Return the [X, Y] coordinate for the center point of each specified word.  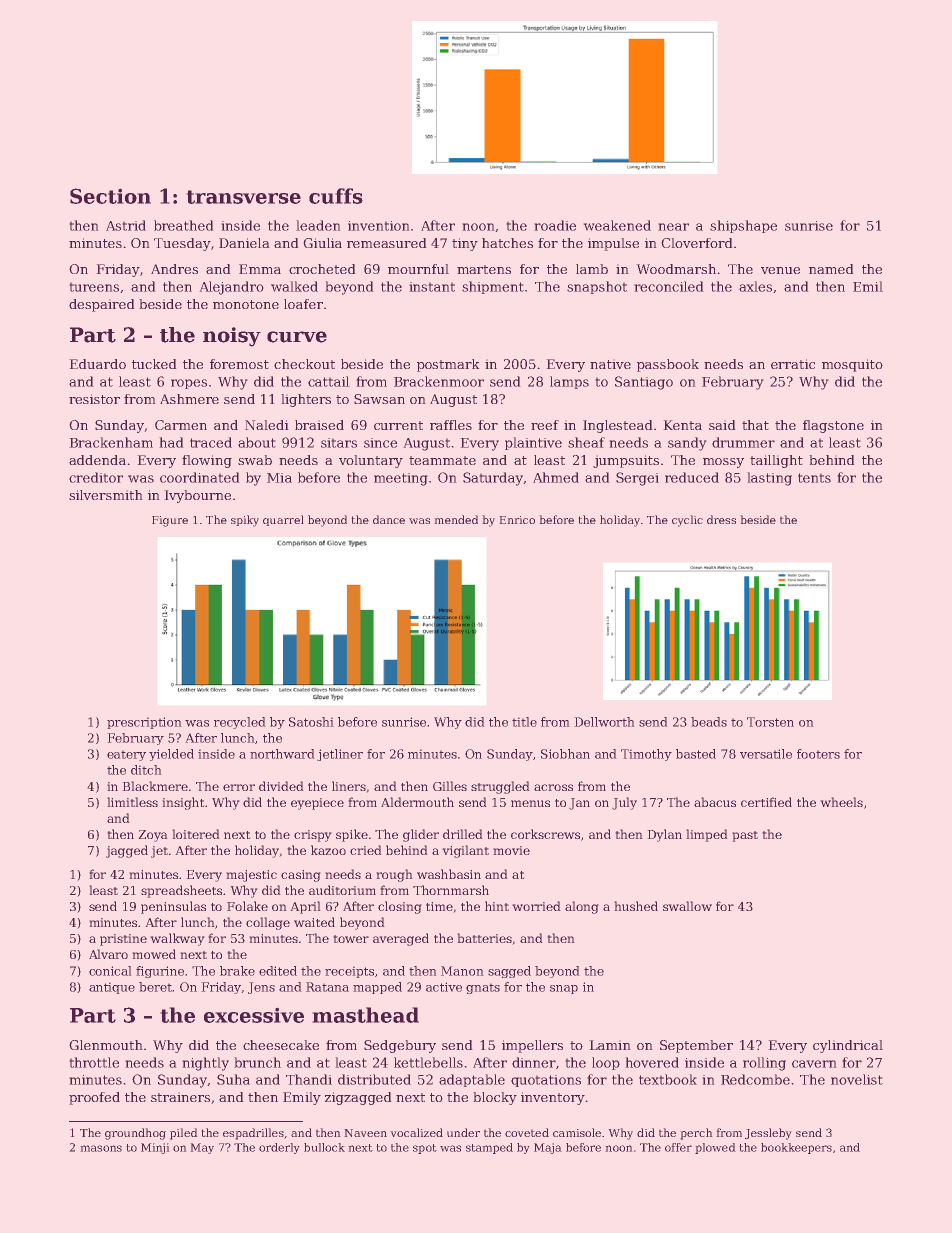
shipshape [743, 226]
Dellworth [604, 722]
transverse [243, 197]
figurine [160, 972]
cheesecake [281, 1045]
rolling [764, 1064]
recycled [240, 723]
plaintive [533, 443]
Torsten [770, 722]
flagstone [833, 426]
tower [351, 939]
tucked [154, 364]
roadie [555, 225]
